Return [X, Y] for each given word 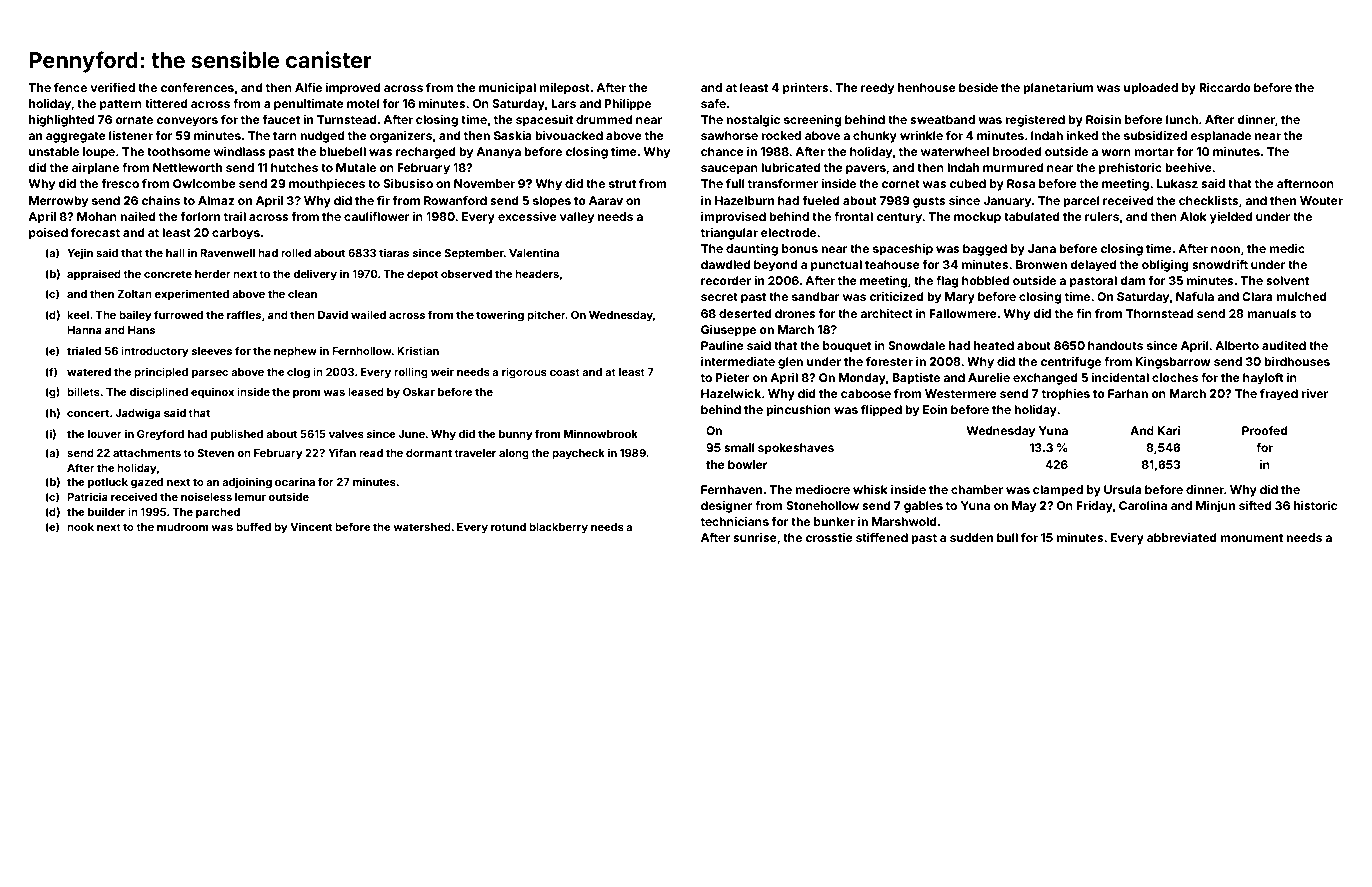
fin [1084, 313]
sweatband [942, 119]
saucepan [729, 170]
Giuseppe [728, 331]
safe [713, 103]
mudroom [182, 527]
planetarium [1058, 89]
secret [719, 297]
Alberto [1237, 345]
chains [160, 200]
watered [89, 372]
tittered [166, 103]
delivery [315, 275]
